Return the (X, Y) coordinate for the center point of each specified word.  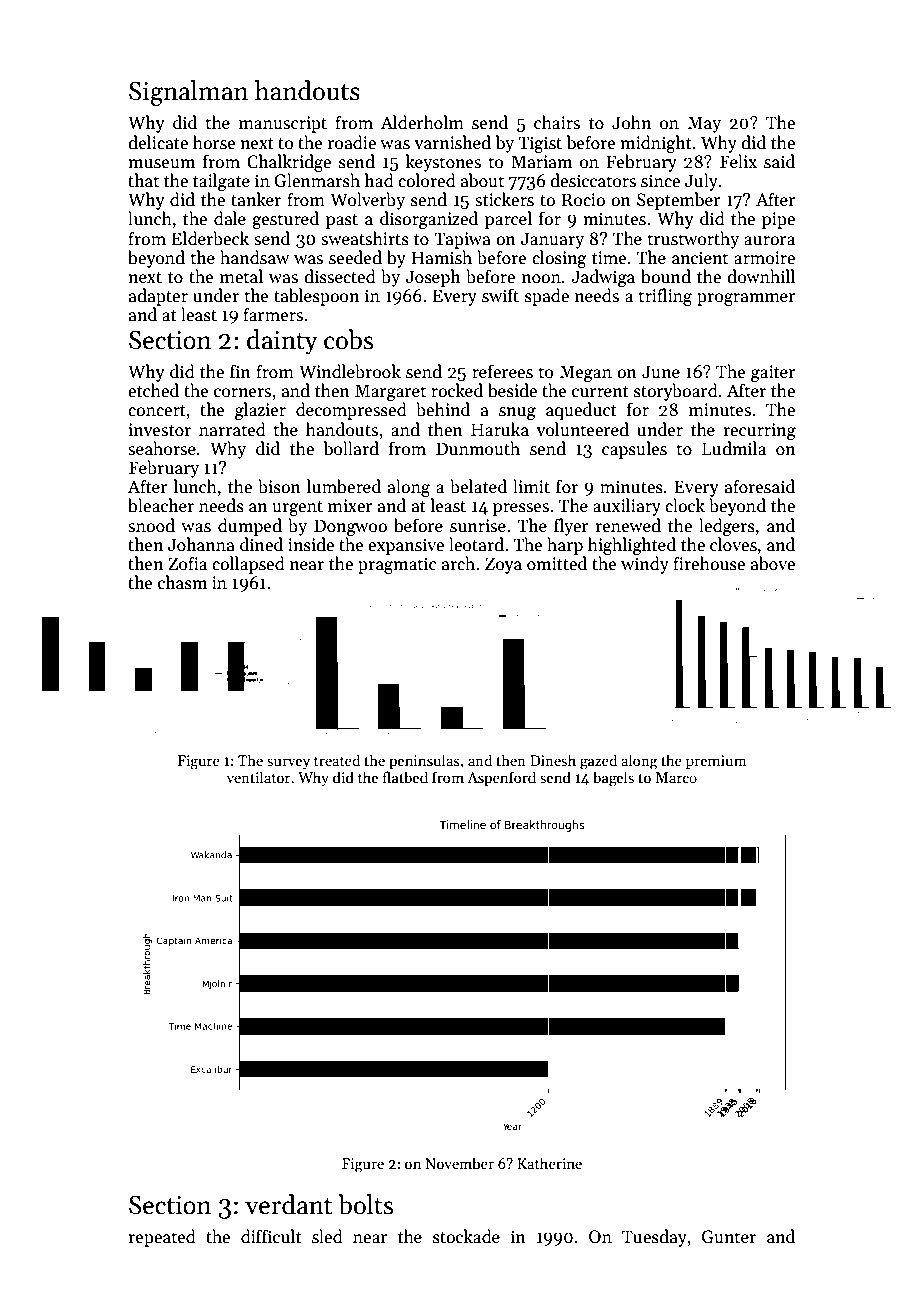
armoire (764, 258)
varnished (452, 142)
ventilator (258, 777)
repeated (162, 1238)
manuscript (283, 124)
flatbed (405, 777)
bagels (613, 779)
